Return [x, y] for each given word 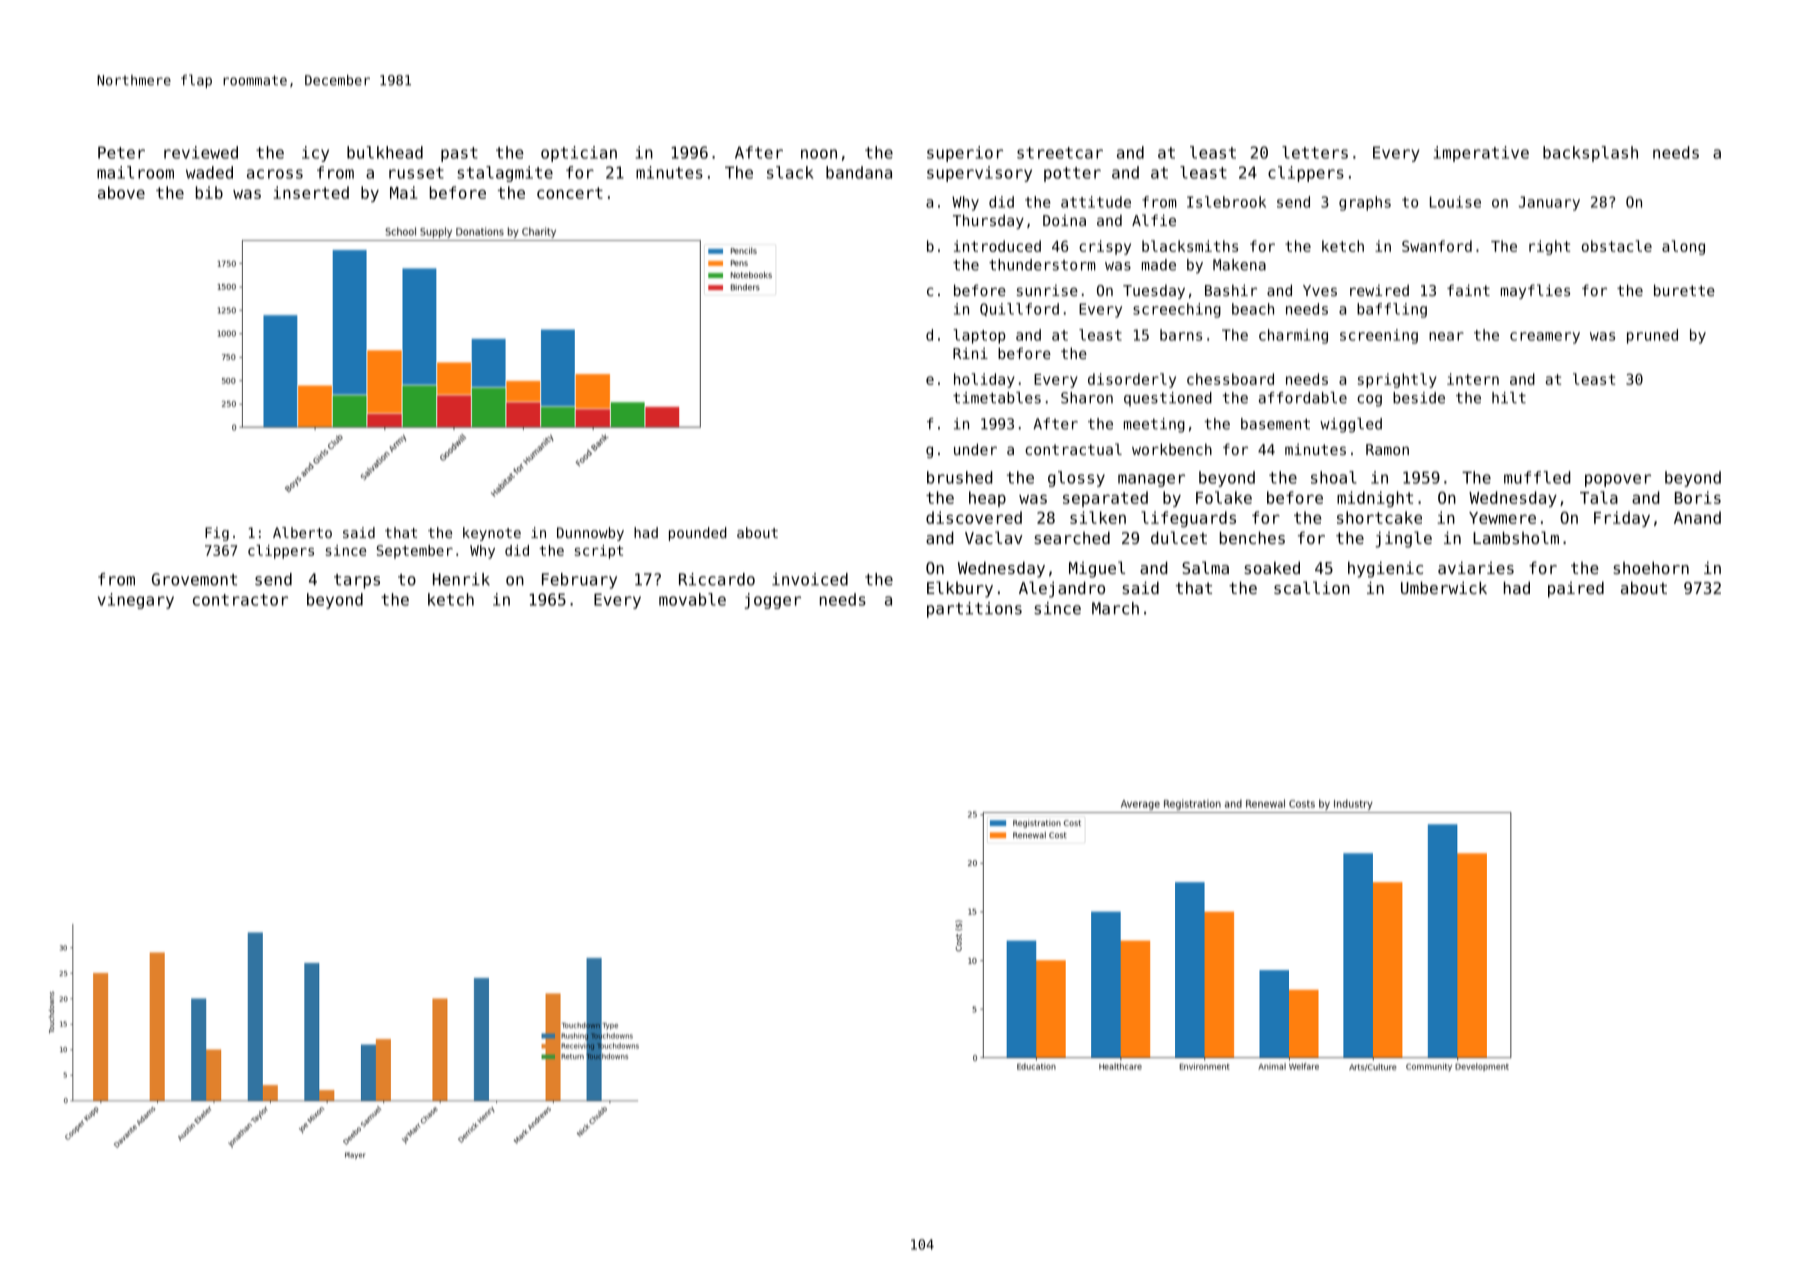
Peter [121, 152]
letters [1315, 152]
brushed [960, 477]
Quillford [1019, 309]
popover [1618, 480]
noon [819, 154]
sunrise [1047, 290]
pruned [1652, 336]
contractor [240, 600]
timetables [997, 398]
